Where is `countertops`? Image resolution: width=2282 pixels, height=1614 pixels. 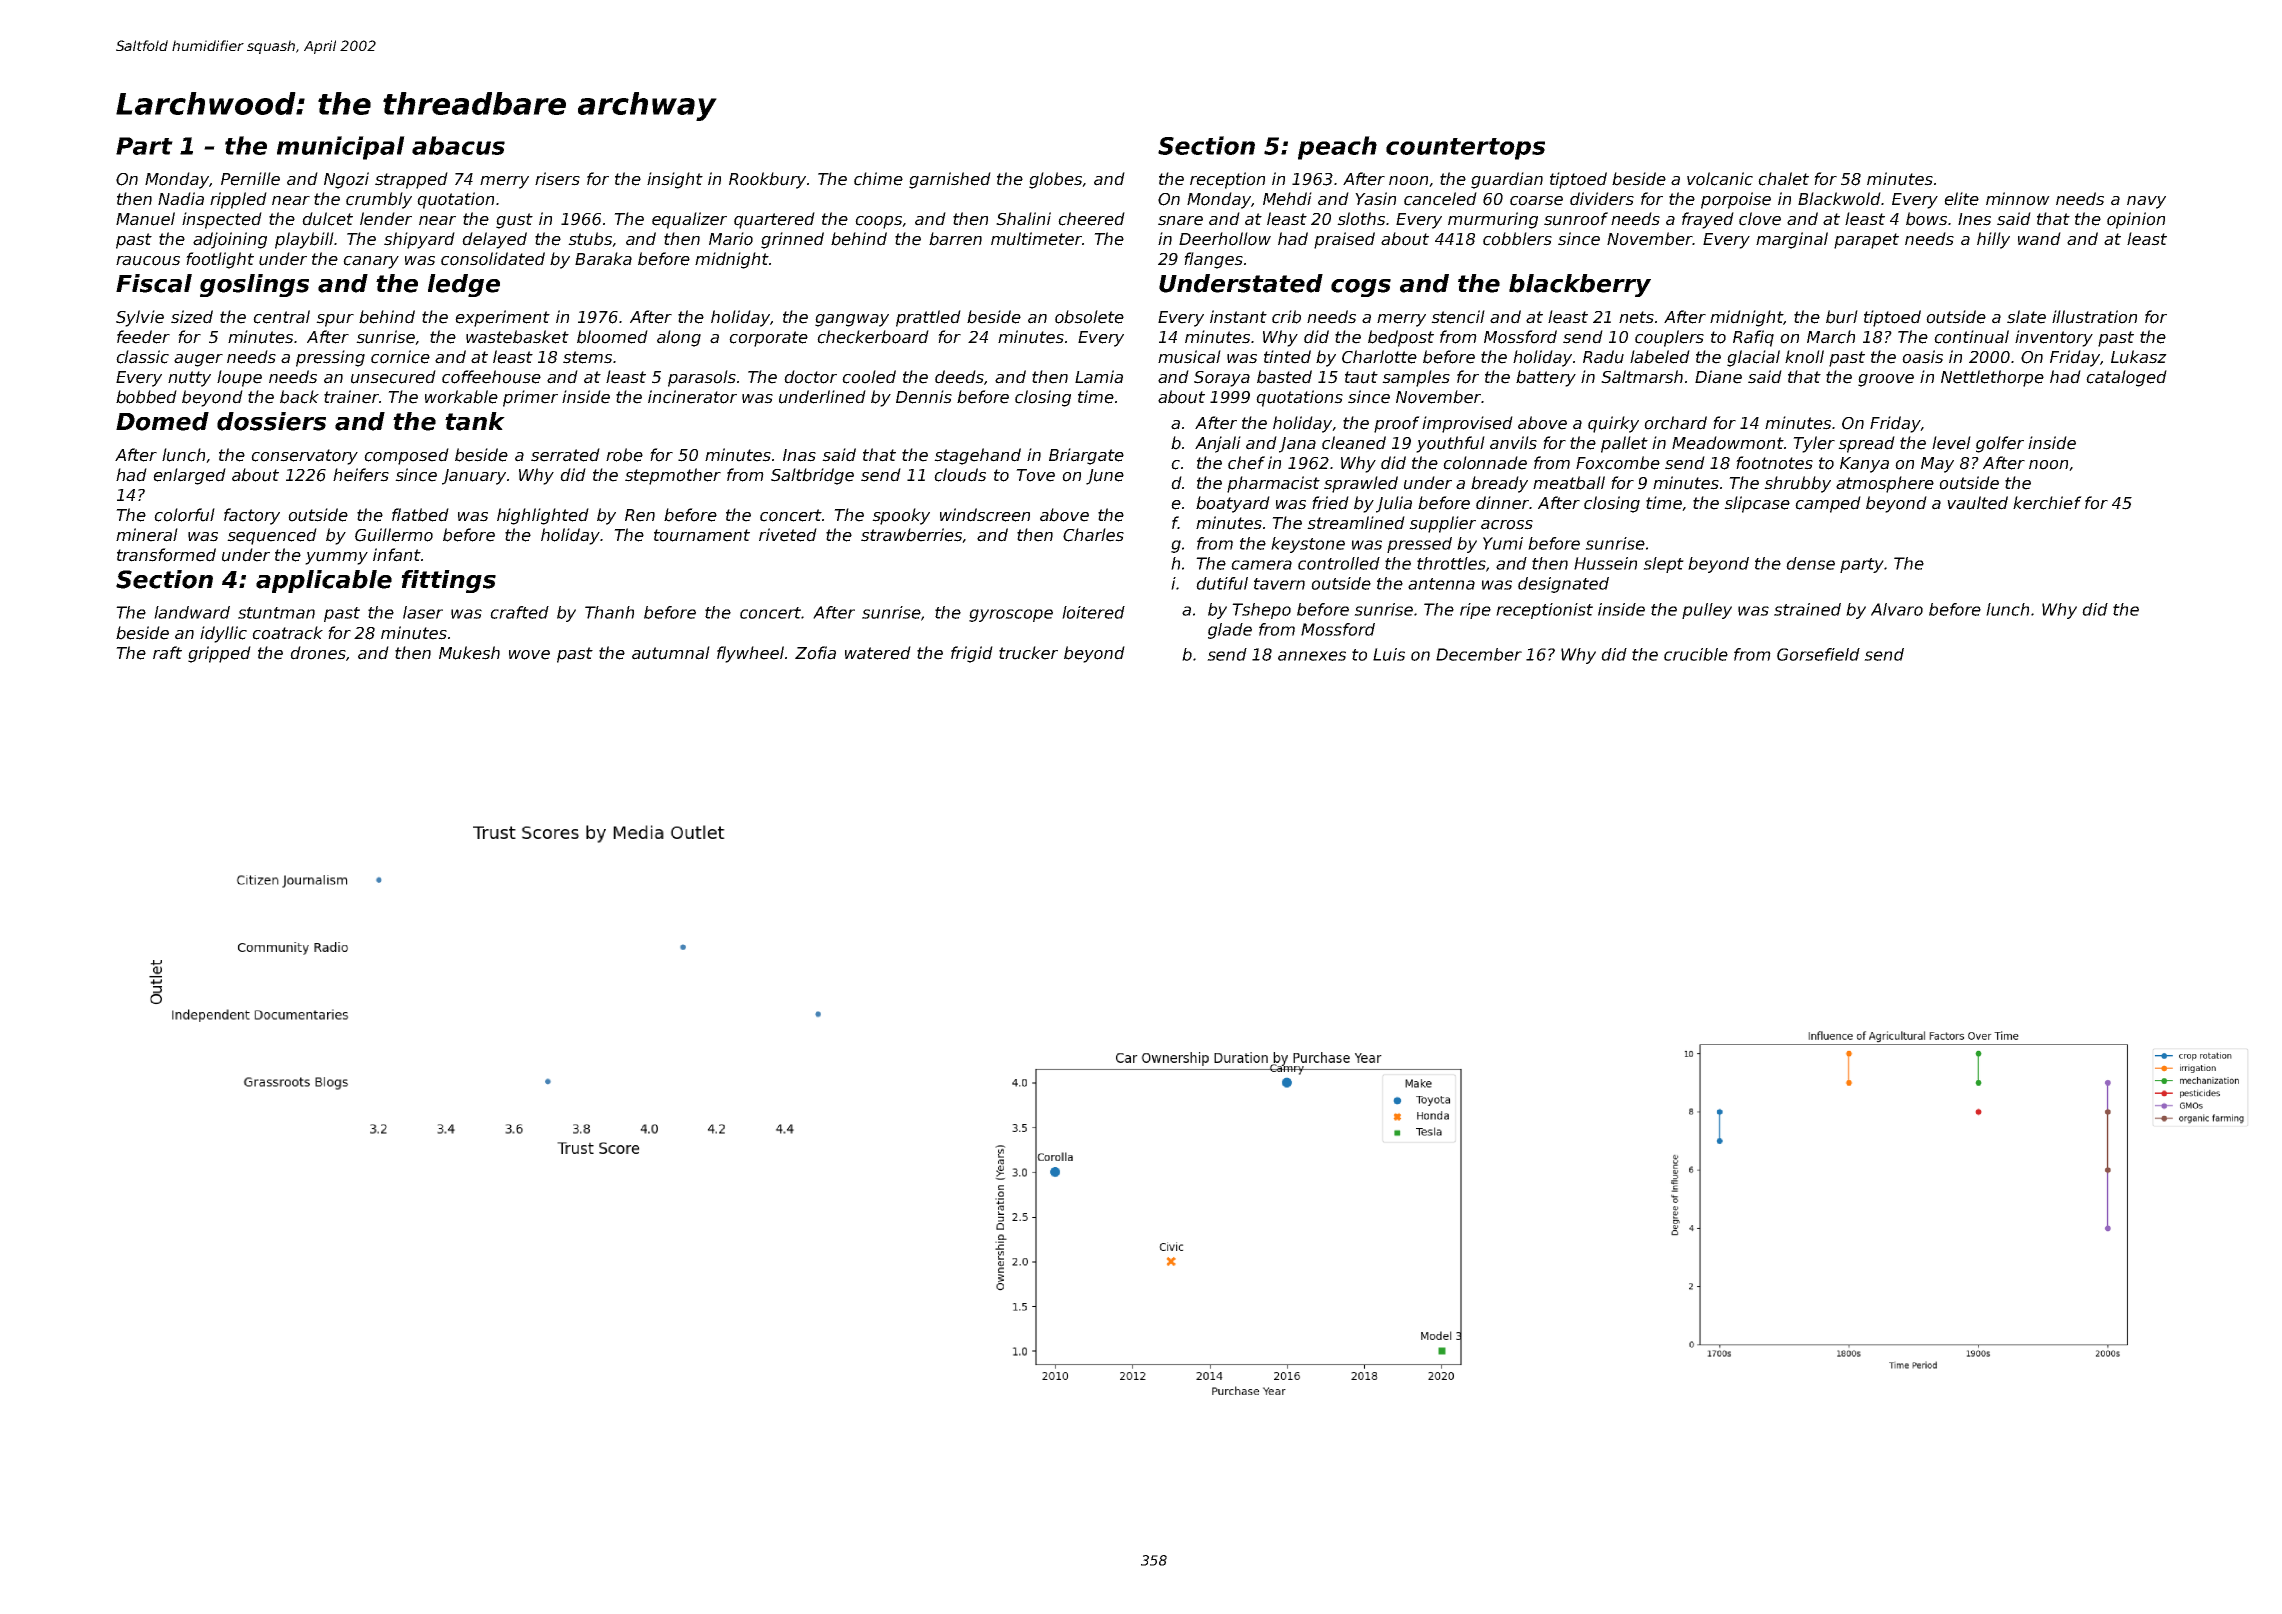
countertops is located at coordinates (1465, 149).
